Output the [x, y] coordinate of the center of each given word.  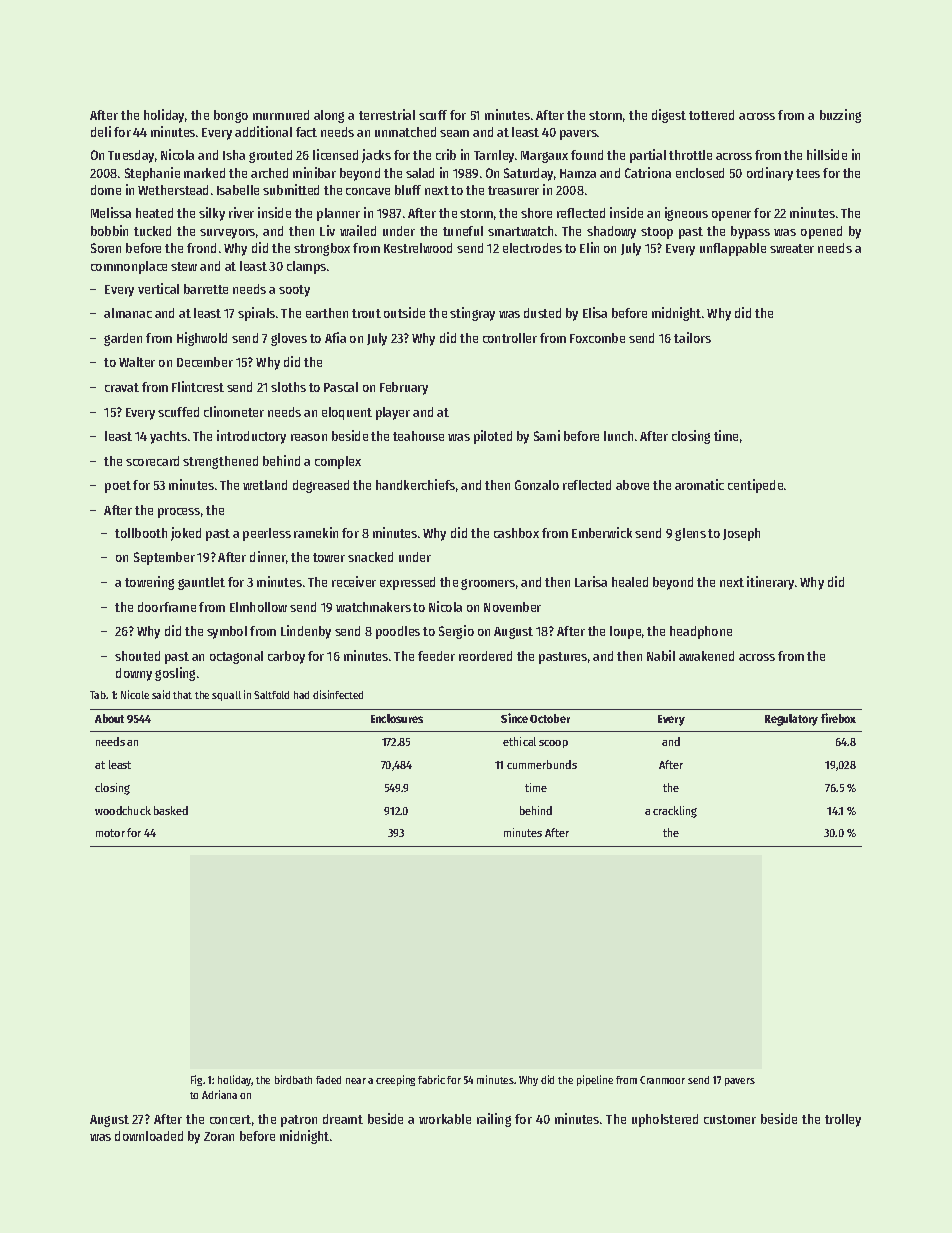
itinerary [770, 583]
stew [184, 266]
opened [821, 232]
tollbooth [141, 533]
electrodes [532, 248]
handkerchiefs [415, 484]
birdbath [293, 1079]
